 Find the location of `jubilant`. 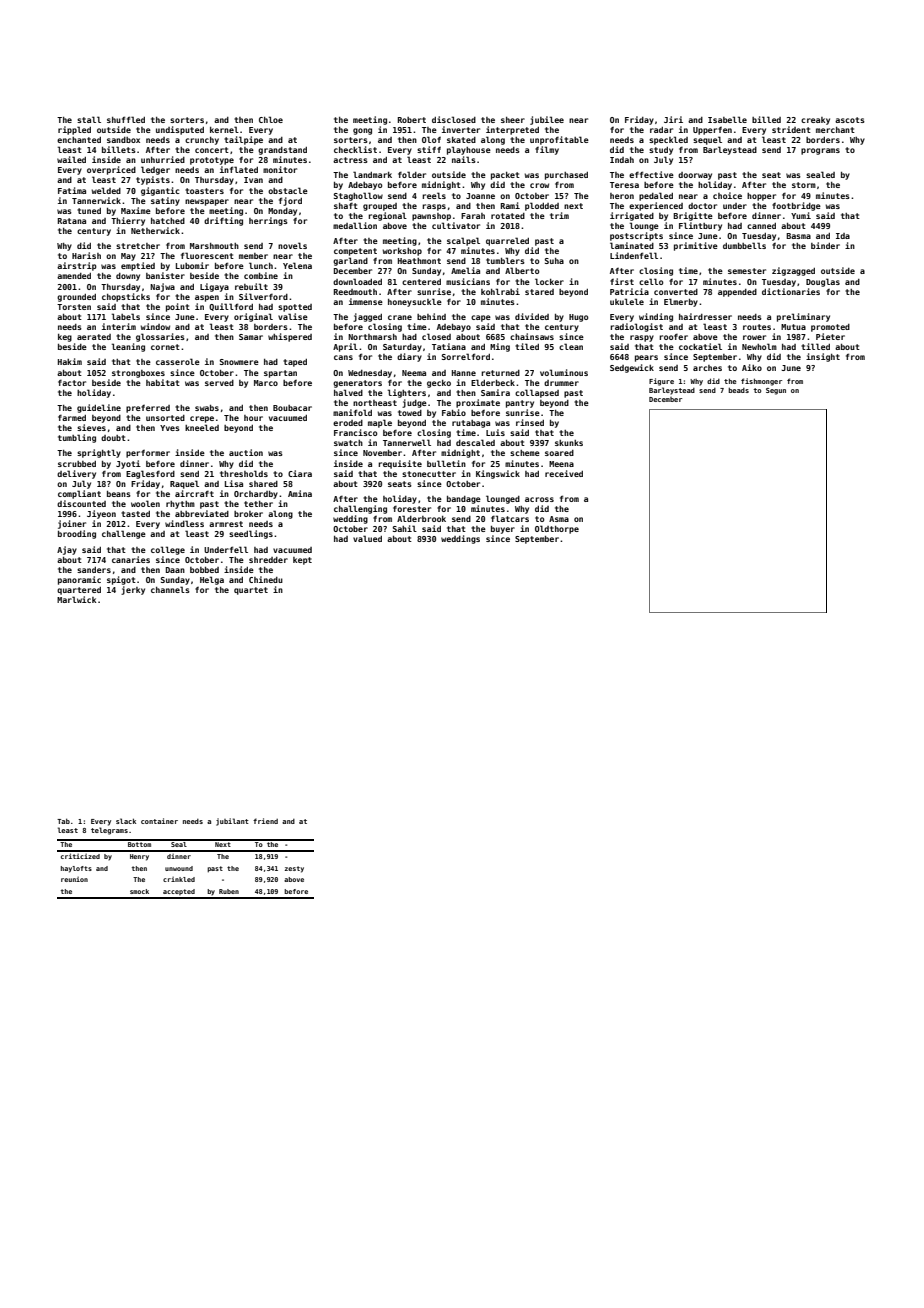

jubilant is located at coordinates (232, 822).
